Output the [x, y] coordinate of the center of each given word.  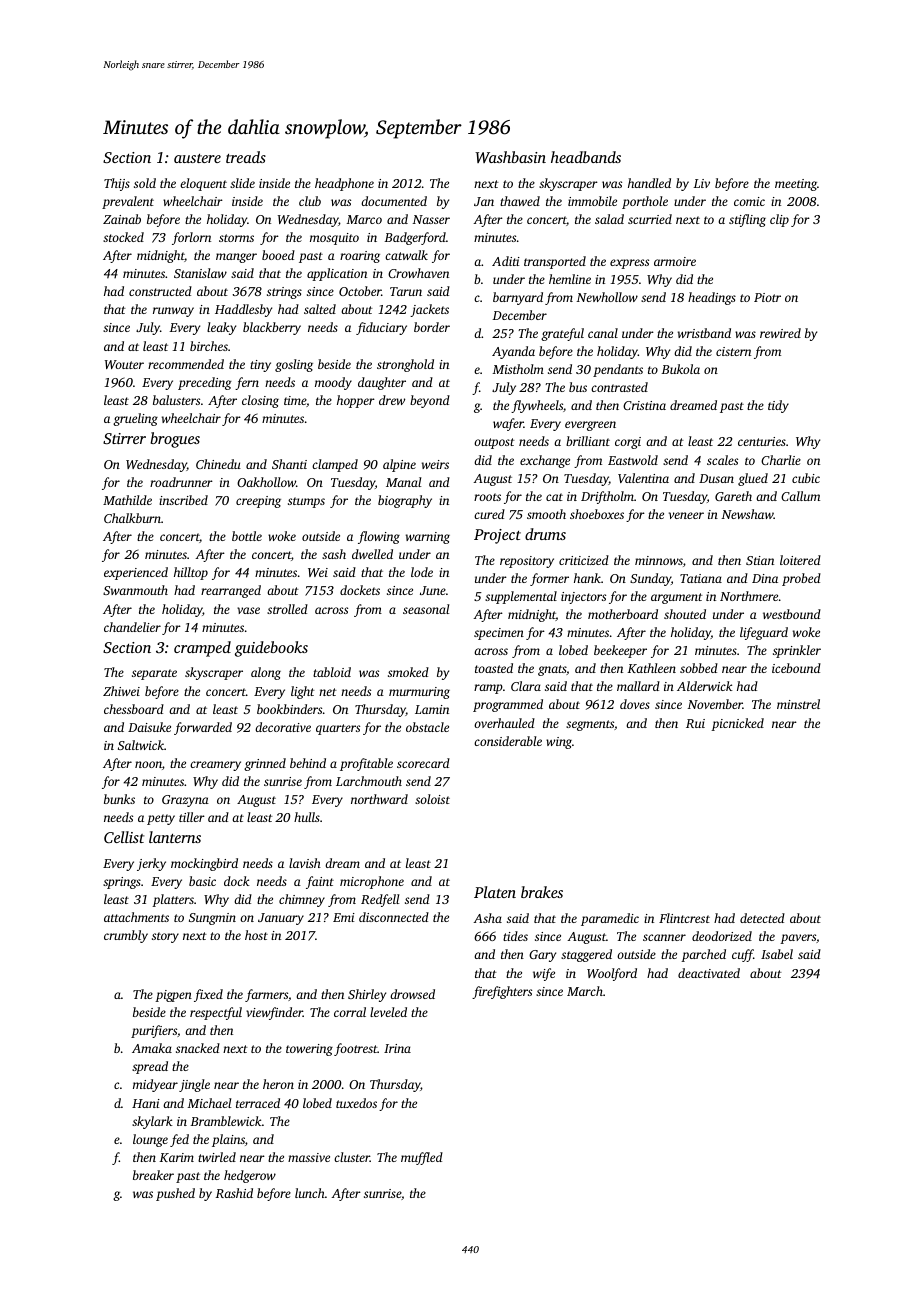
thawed [520, 201]
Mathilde [127, 500]
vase [248, 610]
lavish [305, 863]
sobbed [699, 668]
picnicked [737, 724]
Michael [209, 1103]
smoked [408, 672]
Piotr [767, 297]
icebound [796, 668]
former [549, 579]
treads [246, 157]
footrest [356, 1049]
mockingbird [204, 864]
